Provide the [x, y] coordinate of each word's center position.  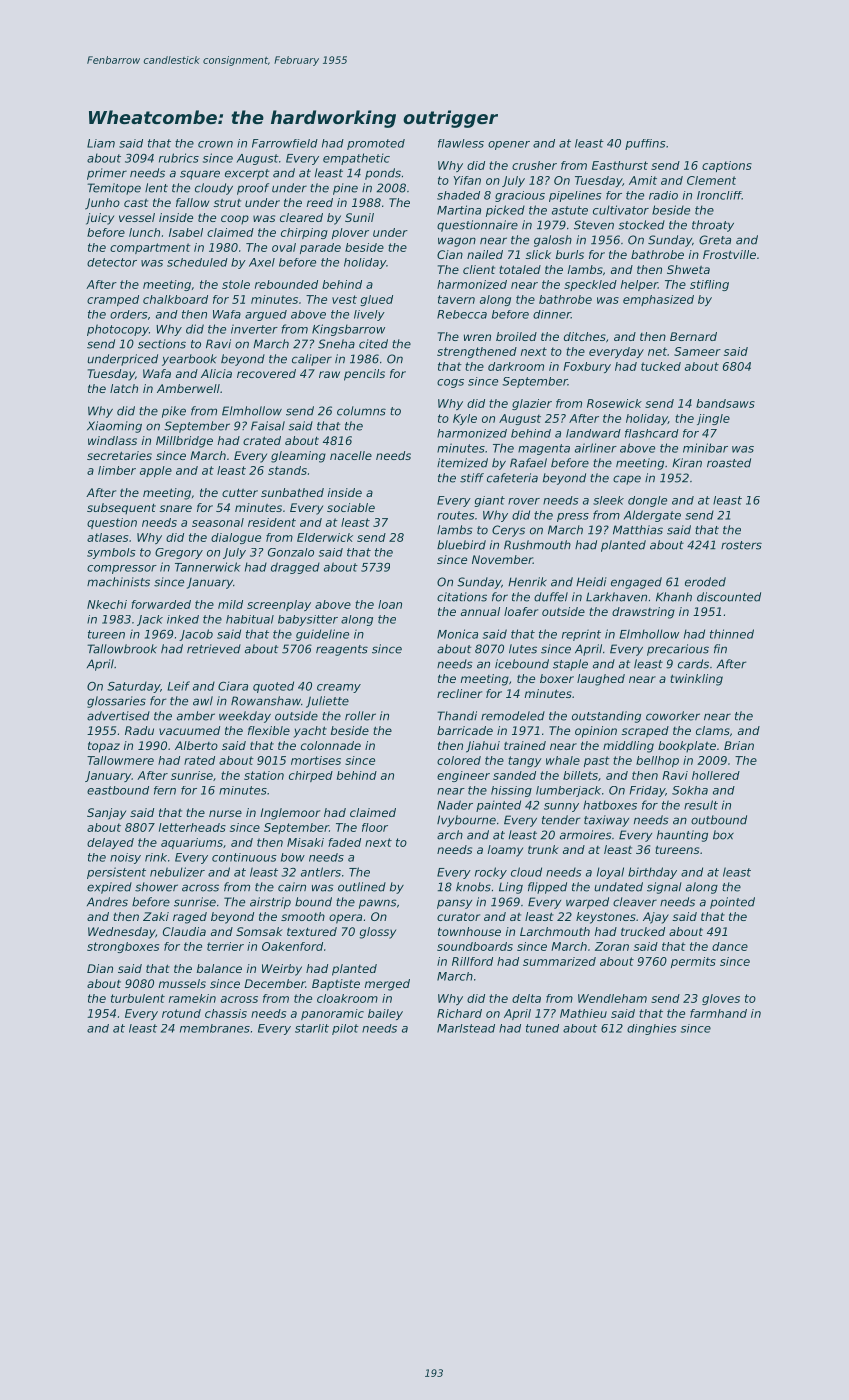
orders [129, 314]
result [701, 805]
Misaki [305, 842]
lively [369, 315]
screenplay [279, 605]
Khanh [674, 597]
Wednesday [121, 933]
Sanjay [106, 814]
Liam [101, 143]
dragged [295, 568]
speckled [590, 285]
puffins [645, 144]
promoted [376, 144]
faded [344, 842]
